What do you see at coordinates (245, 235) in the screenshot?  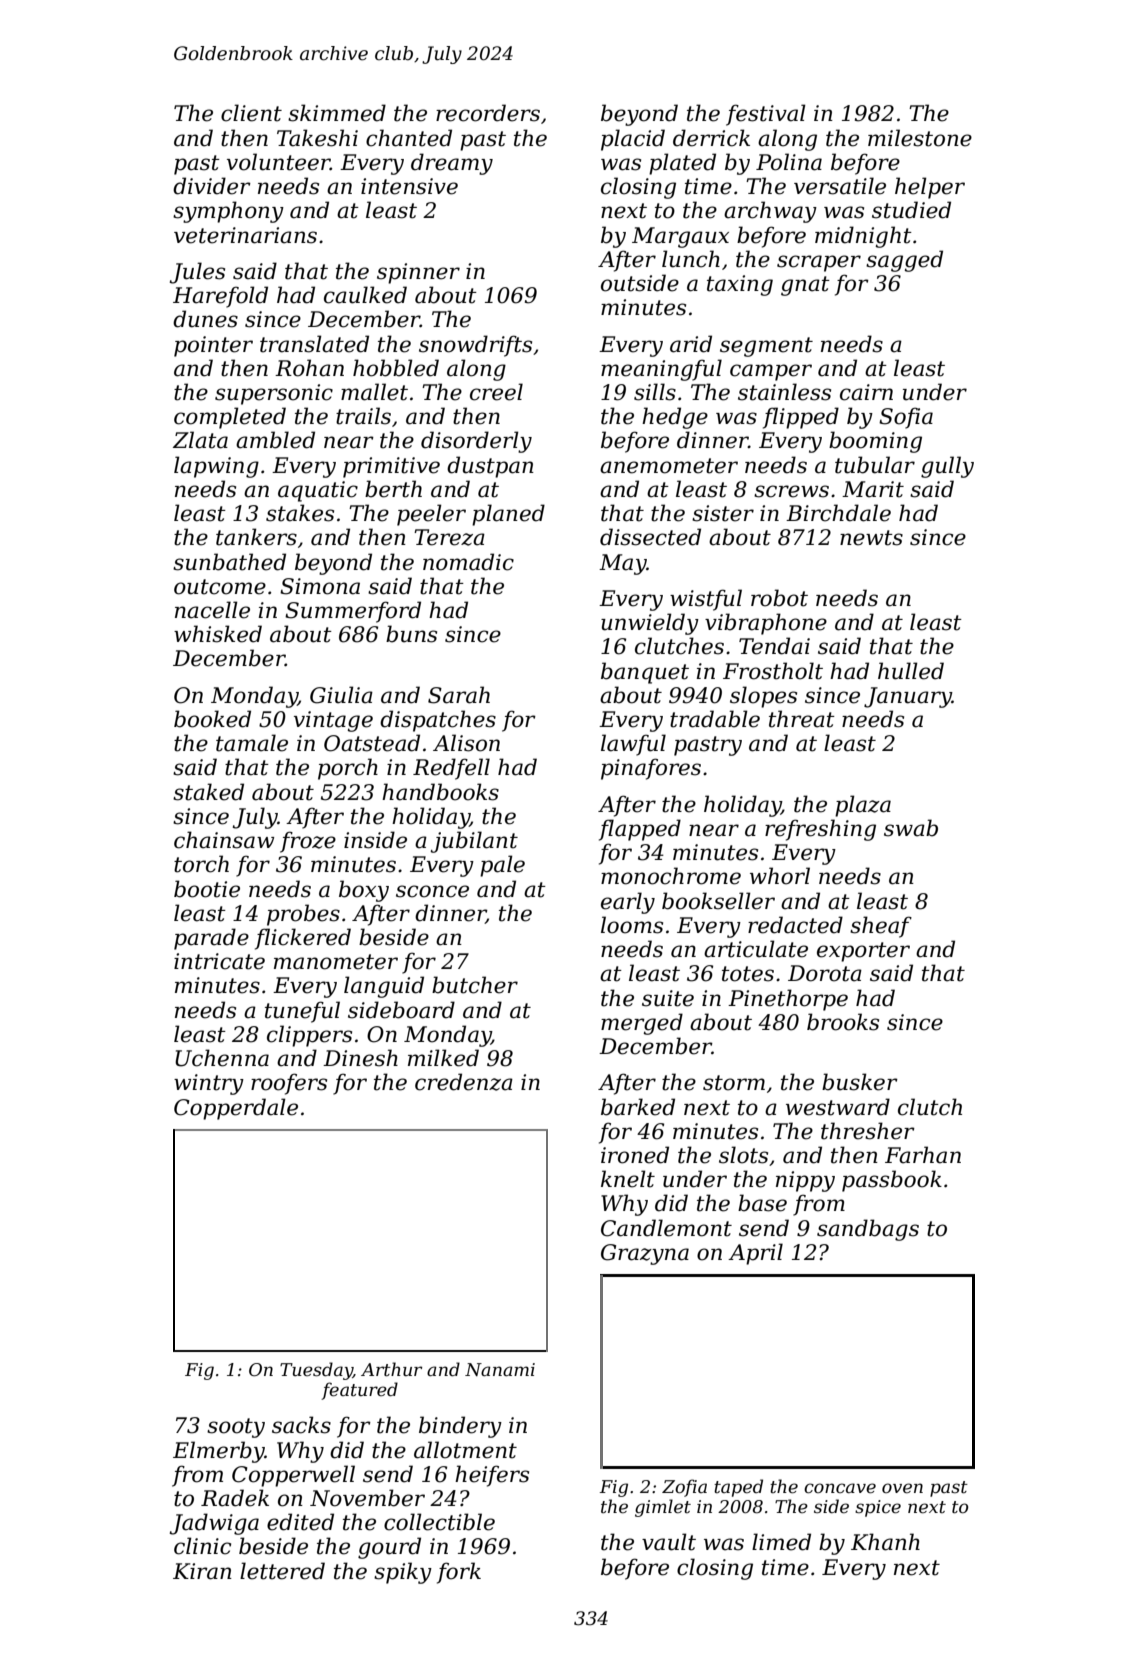 I see `veterinarians` at bounding box center [245, 235].
